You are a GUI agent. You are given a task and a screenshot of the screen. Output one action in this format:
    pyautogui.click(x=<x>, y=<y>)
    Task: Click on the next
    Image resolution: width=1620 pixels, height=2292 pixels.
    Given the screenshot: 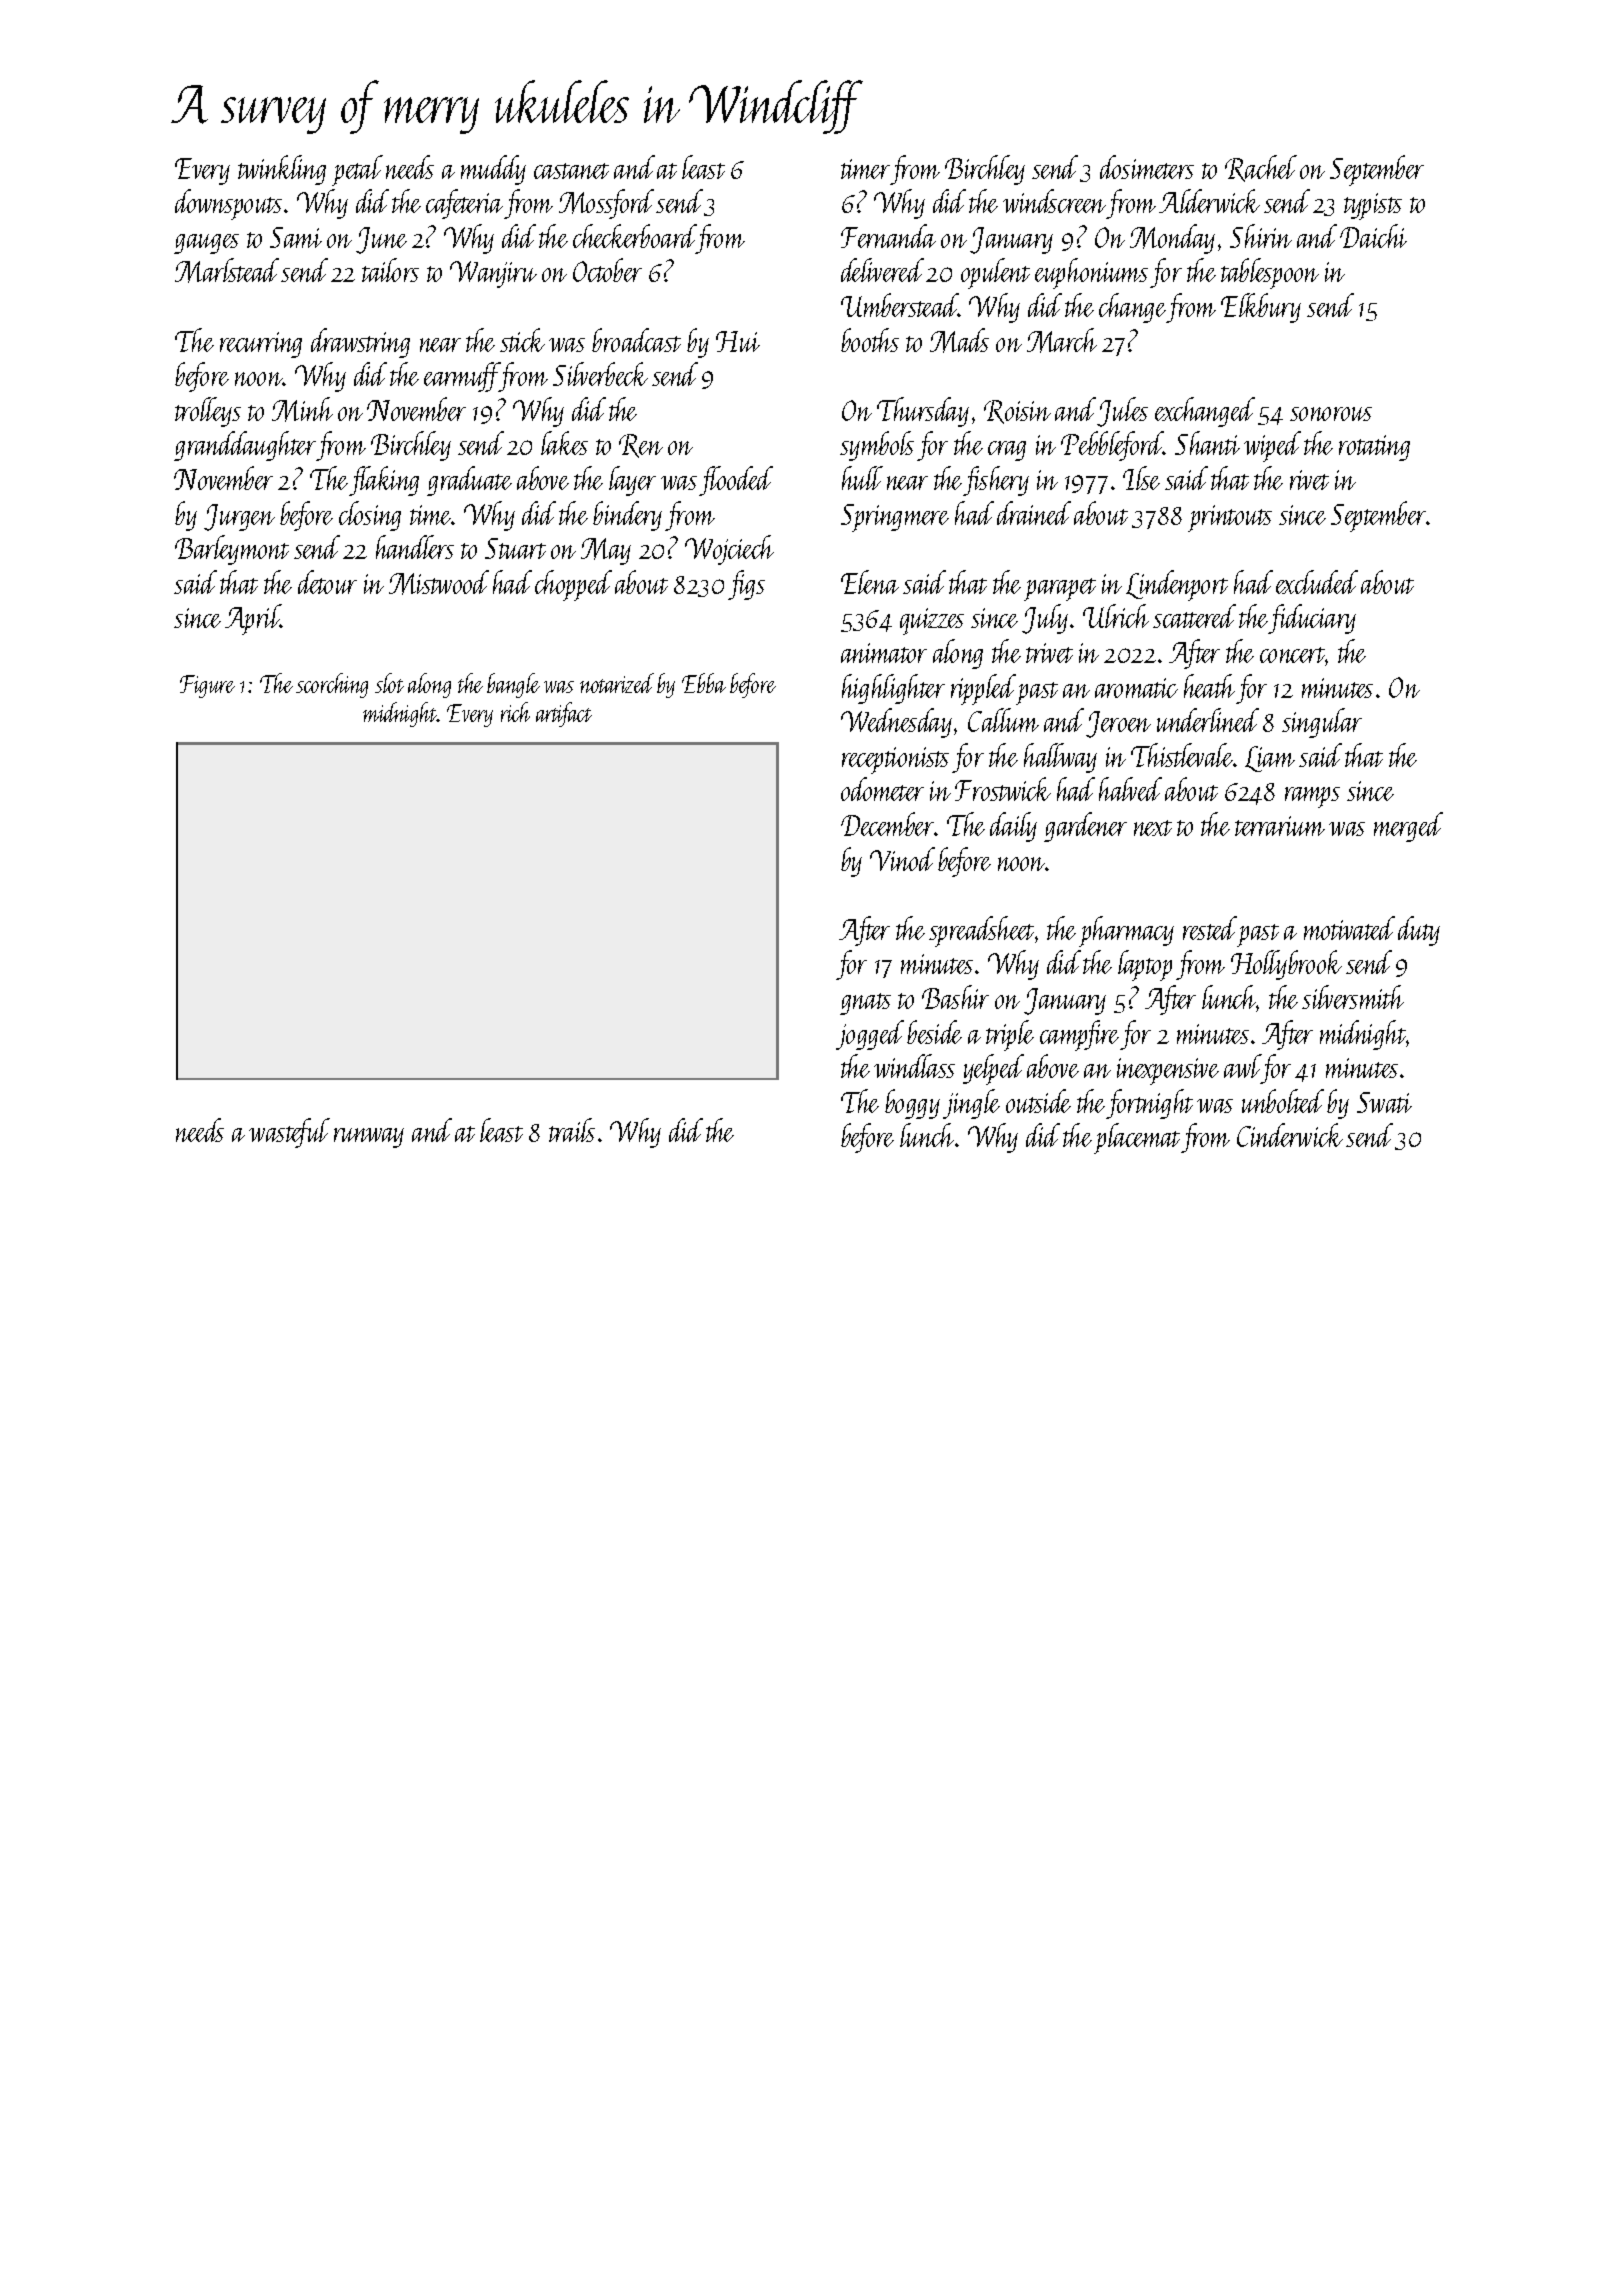 What is the action you would take?
    pyautogui.click(x=1153, y=828)
